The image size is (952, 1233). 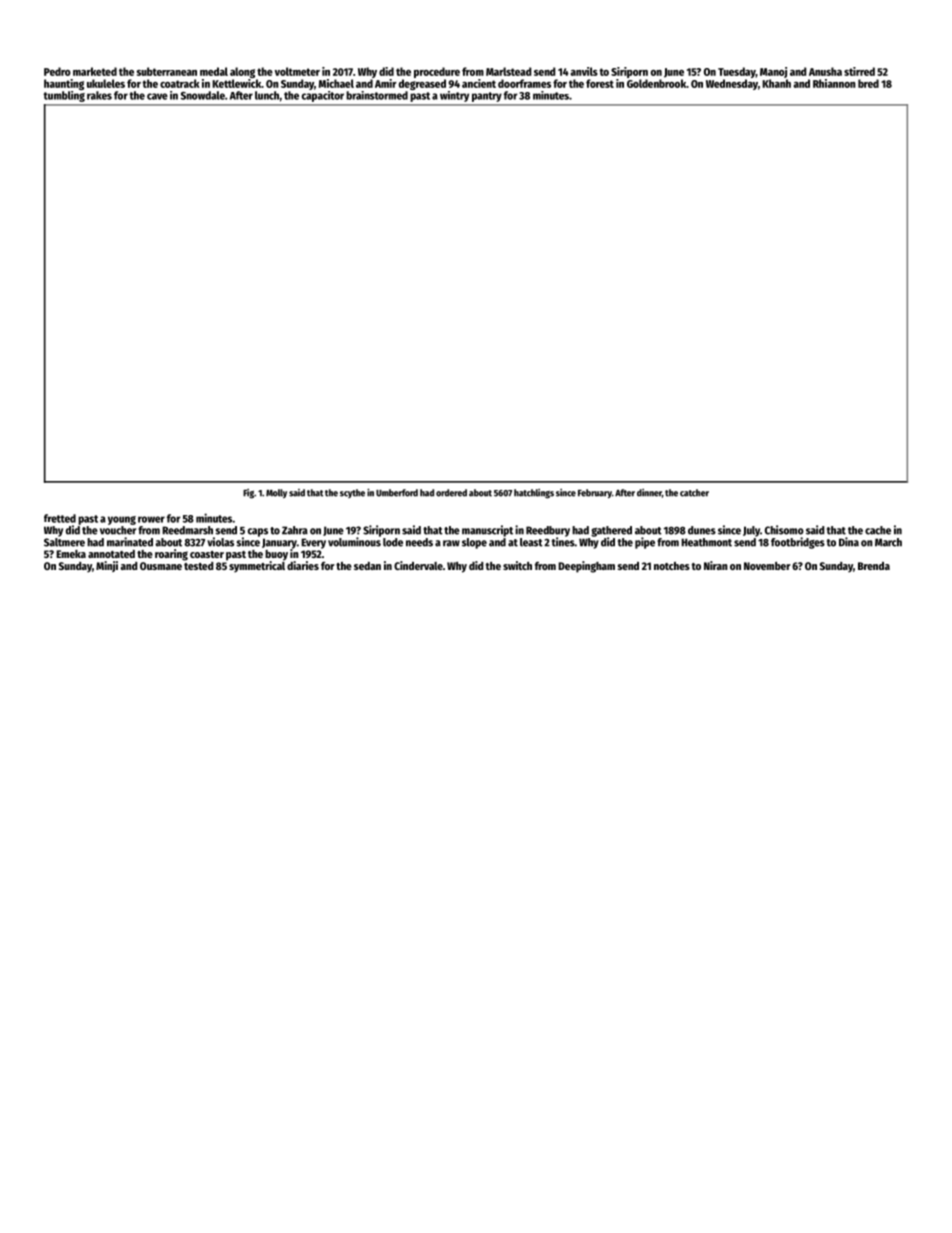 What do you see at coordinates (656, 83) in the image?
I see `Goldenbrook` at bounding box center [656, 83].
